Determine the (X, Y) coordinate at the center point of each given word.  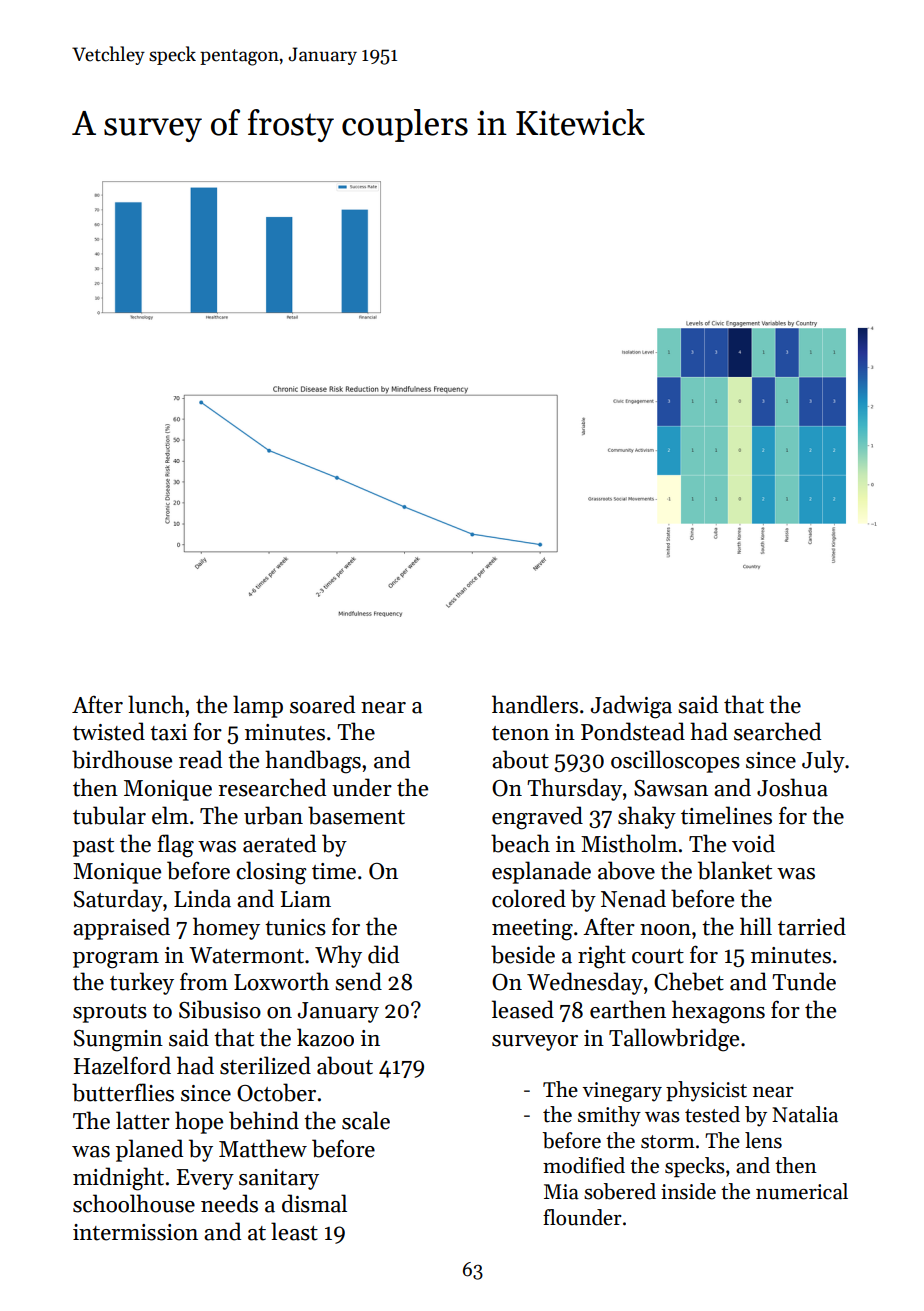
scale (366, 1120)
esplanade (541, 872)
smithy (609, 1116)
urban (273, 815)
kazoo (325, 1037)
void (753, 843)
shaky (647, 817)
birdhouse (122, 759)
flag (175, 846)
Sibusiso (220, 1009)
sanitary (279, 1179)
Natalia (805, 1114)
